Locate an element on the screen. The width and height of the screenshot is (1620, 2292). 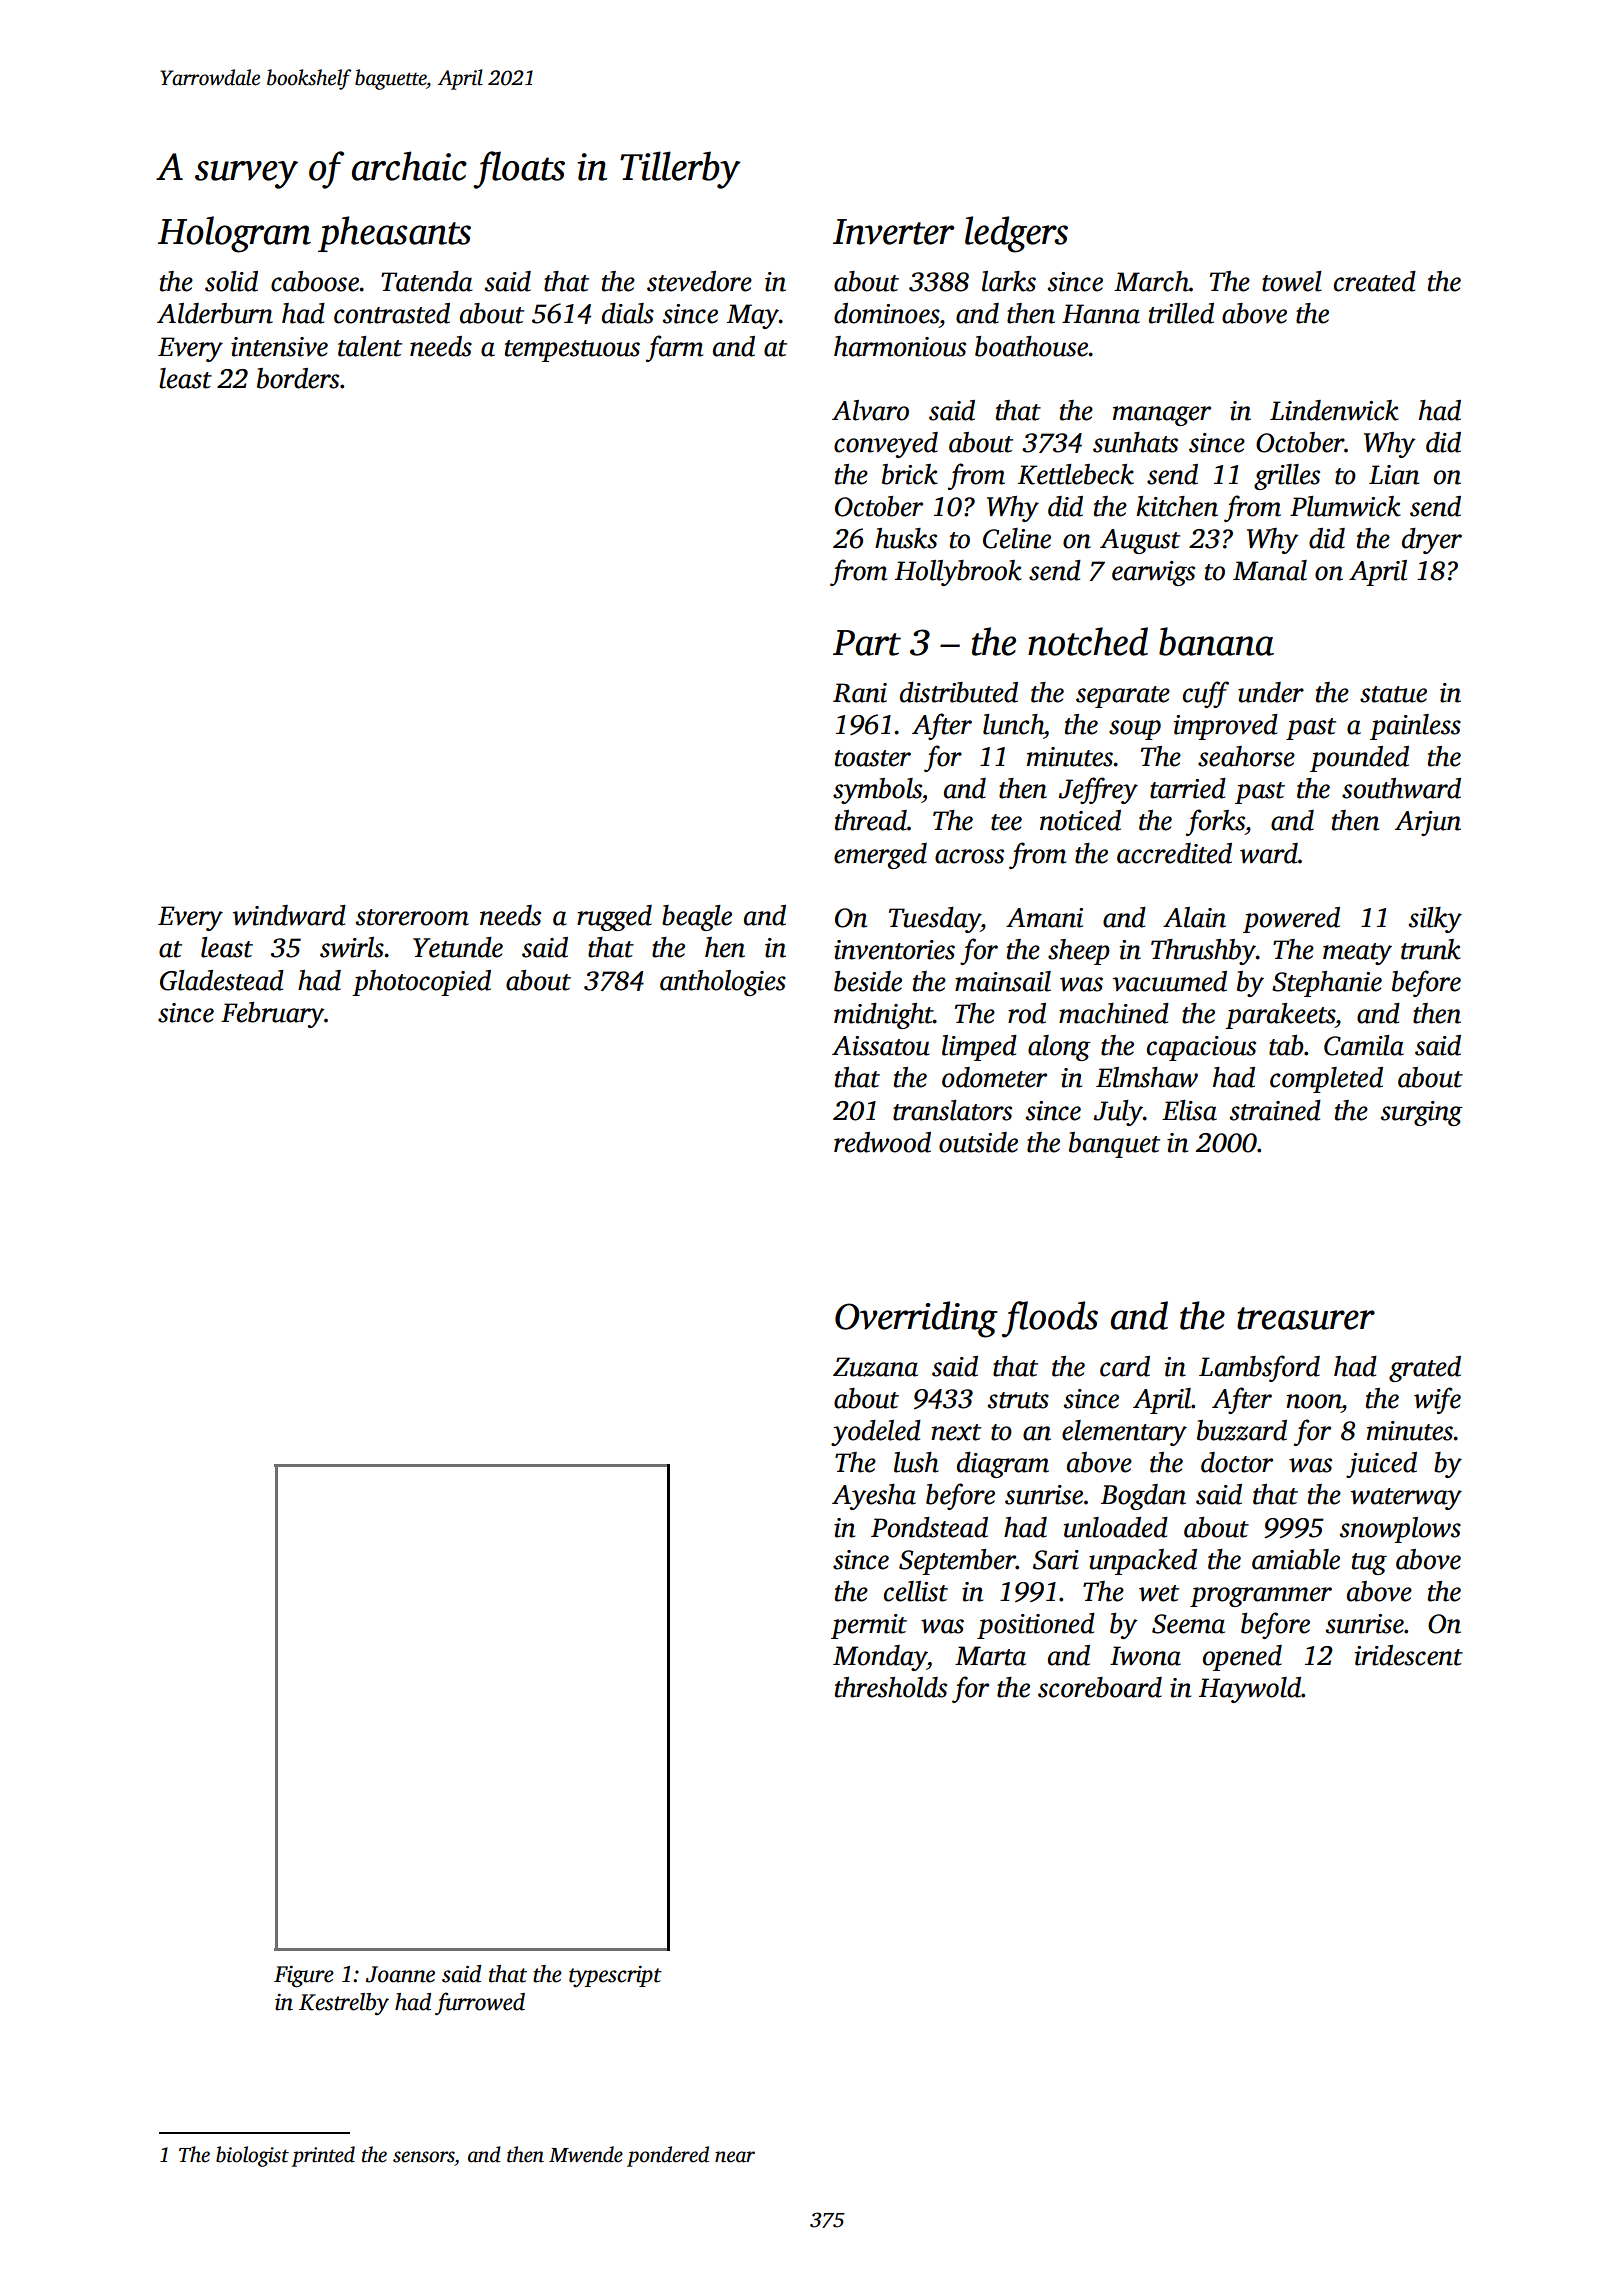
Part is located at coordinates (867, 643).
